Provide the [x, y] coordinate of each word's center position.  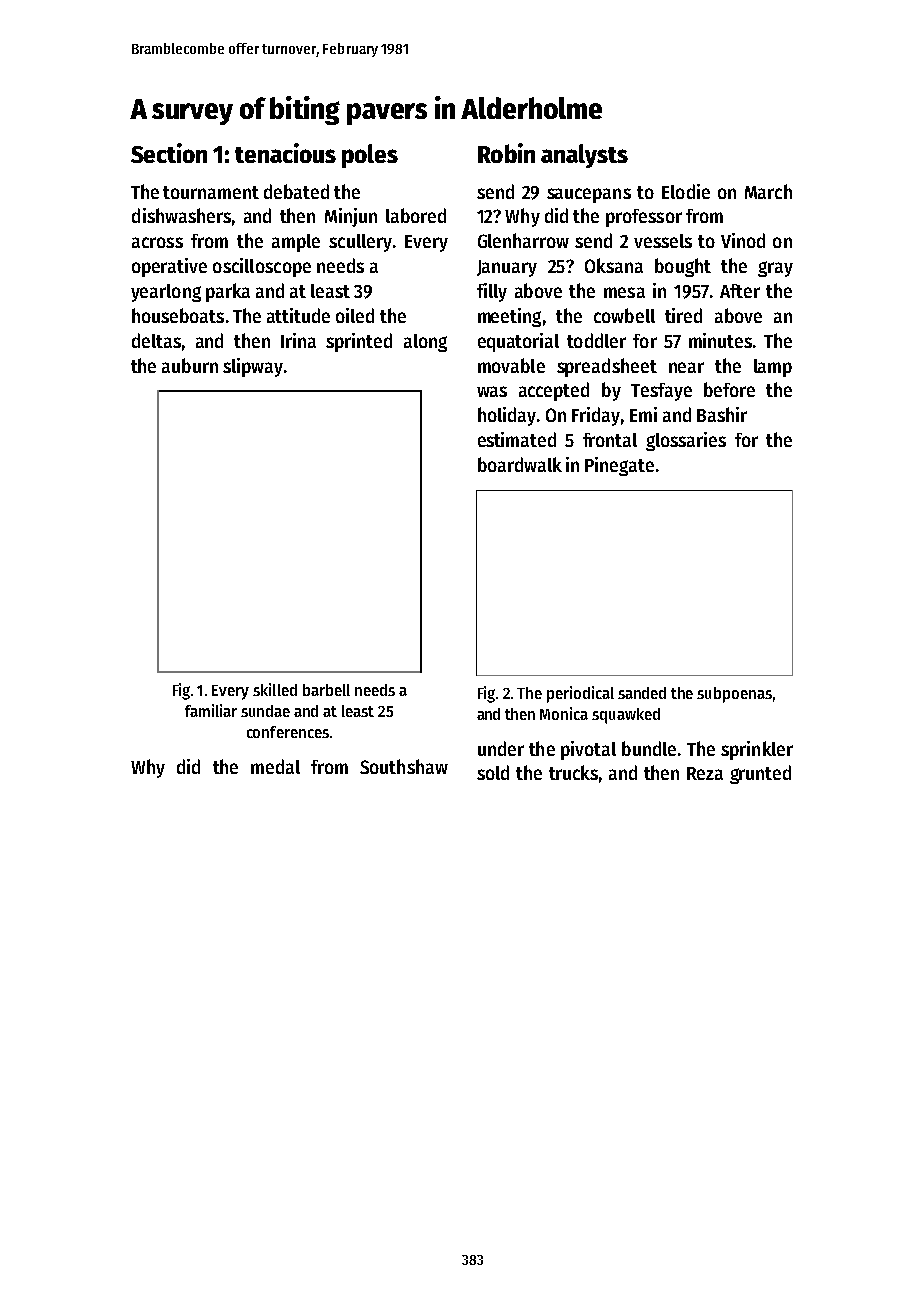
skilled [275, 689]
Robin [506, 153]
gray [775, 269]
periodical [580, 694]
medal [275, 766]
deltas [156, 340]
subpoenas [734, 695]
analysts [584, 156]
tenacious [285, 153]
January [507, 268]
